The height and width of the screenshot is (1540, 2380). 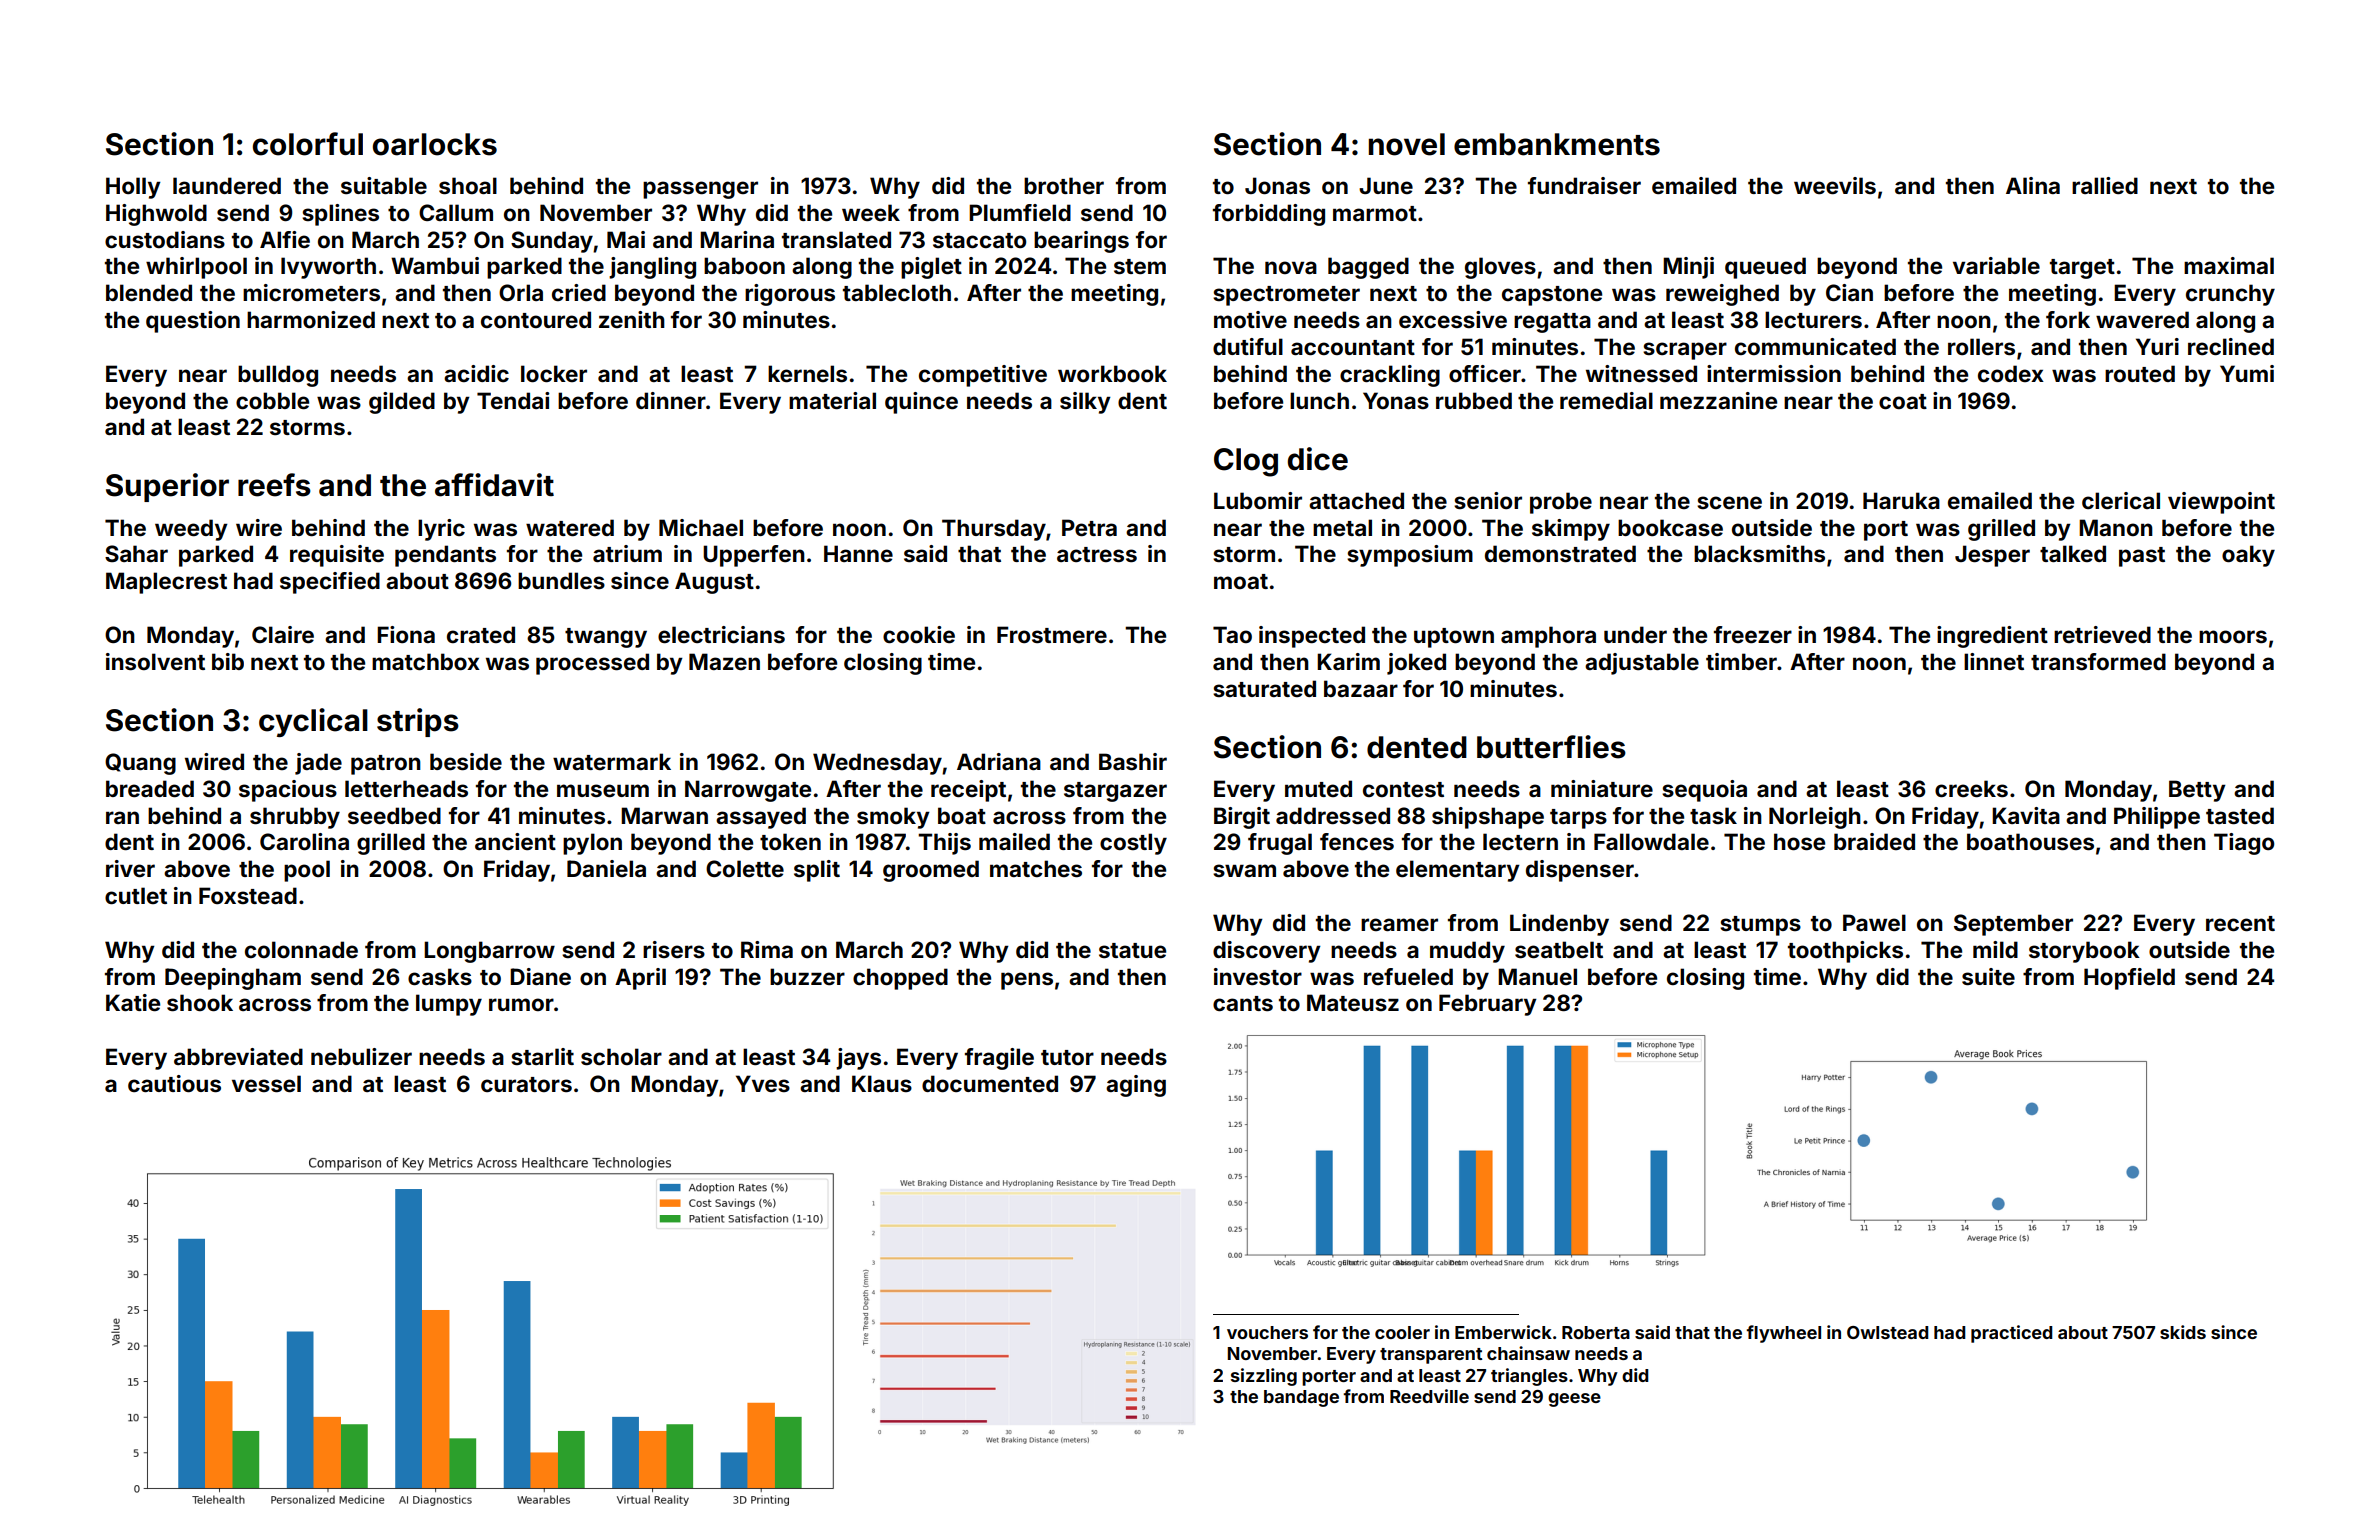 I want to click on Hopfield, so click(x=2129, y=979).
